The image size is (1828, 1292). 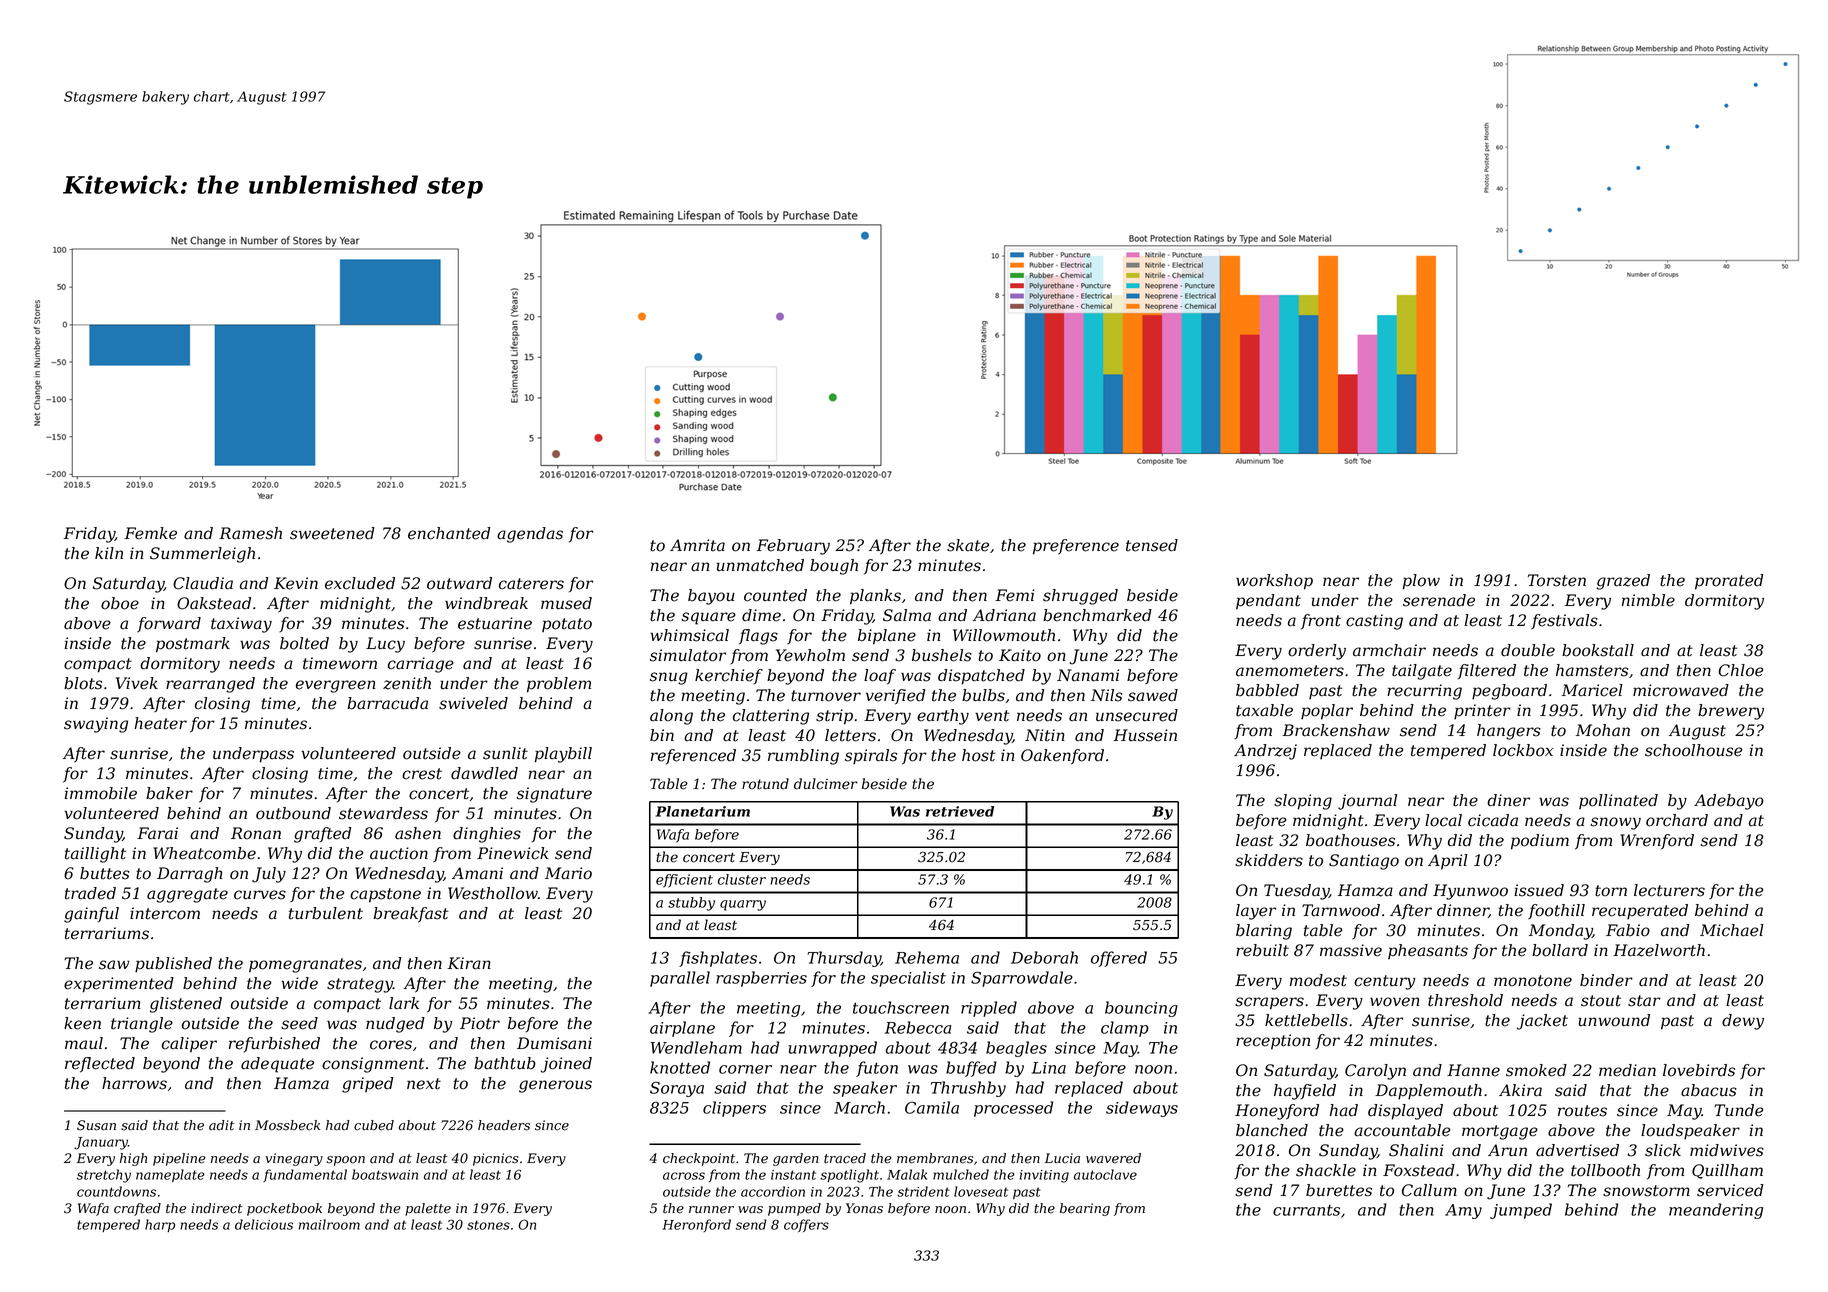 I want to click on grazed, so click(x=1623, y=582).
